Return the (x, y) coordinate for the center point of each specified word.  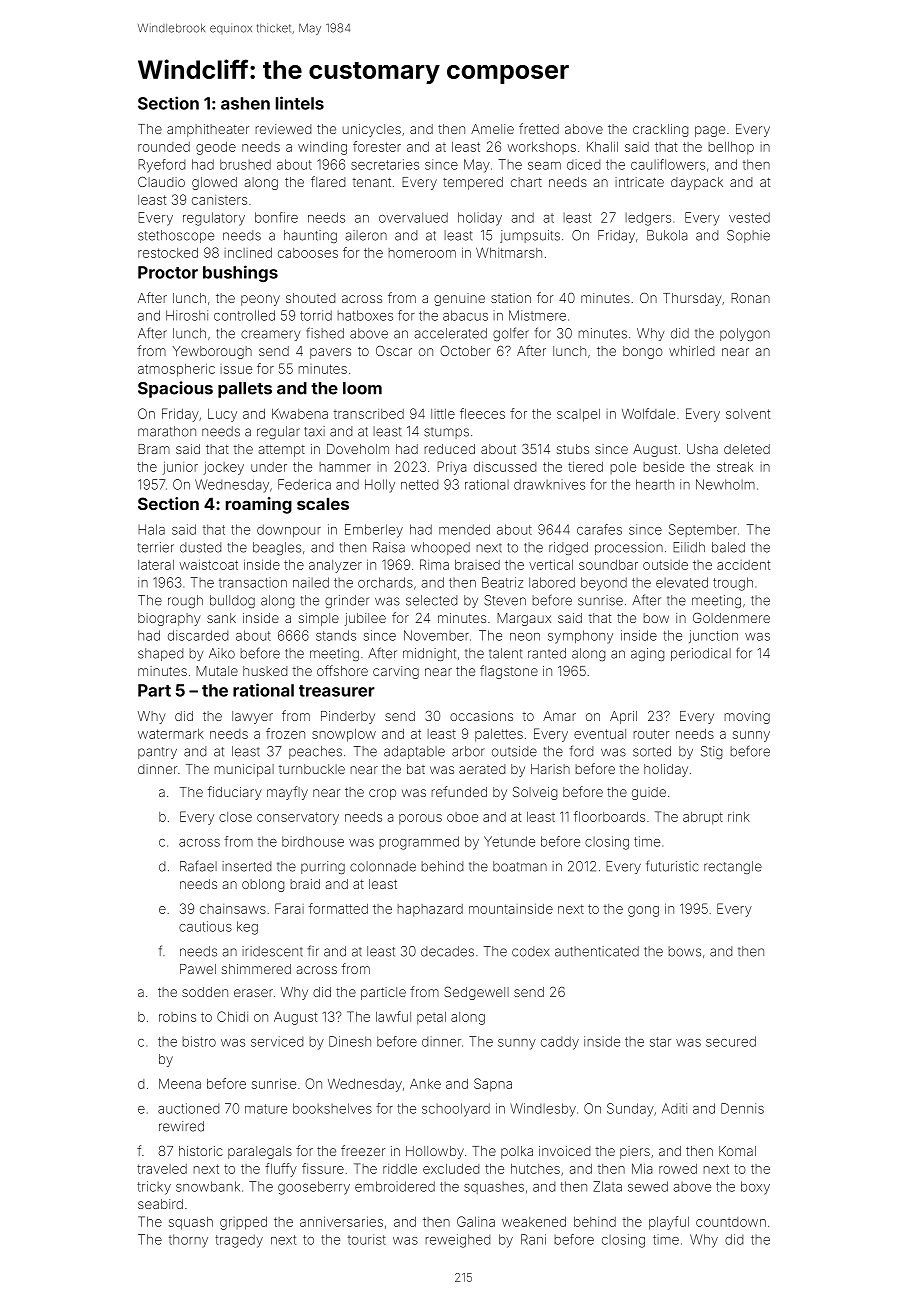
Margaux (524, 619)
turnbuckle (312, 769)
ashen (245, 103)
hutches (535, 1169)
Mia (642, 1168)
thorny (188, 1241)
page (710, 131)
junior (180, 468)
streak (735, 467)
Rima (434, 564)
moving (747, 717)
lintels (300, 103)
